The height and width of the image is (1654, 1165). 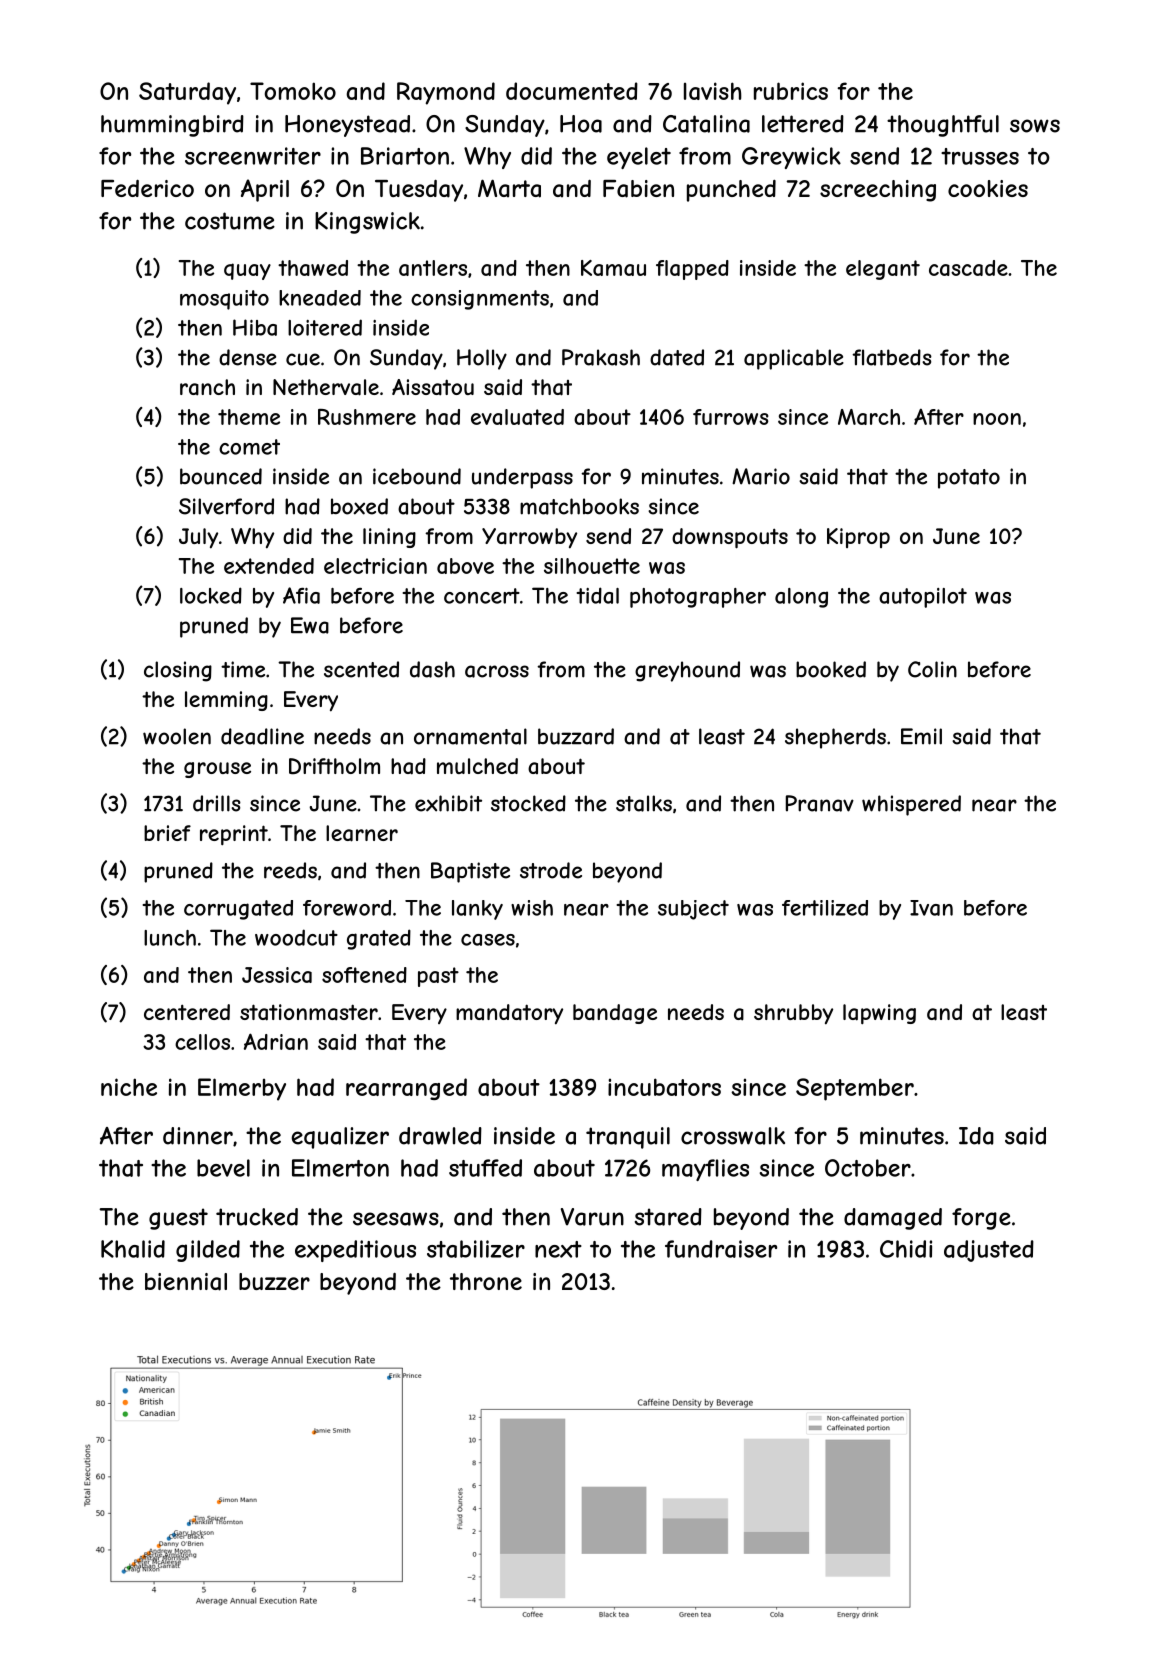 I want to click on grouse, so click(x=217, y=770).
